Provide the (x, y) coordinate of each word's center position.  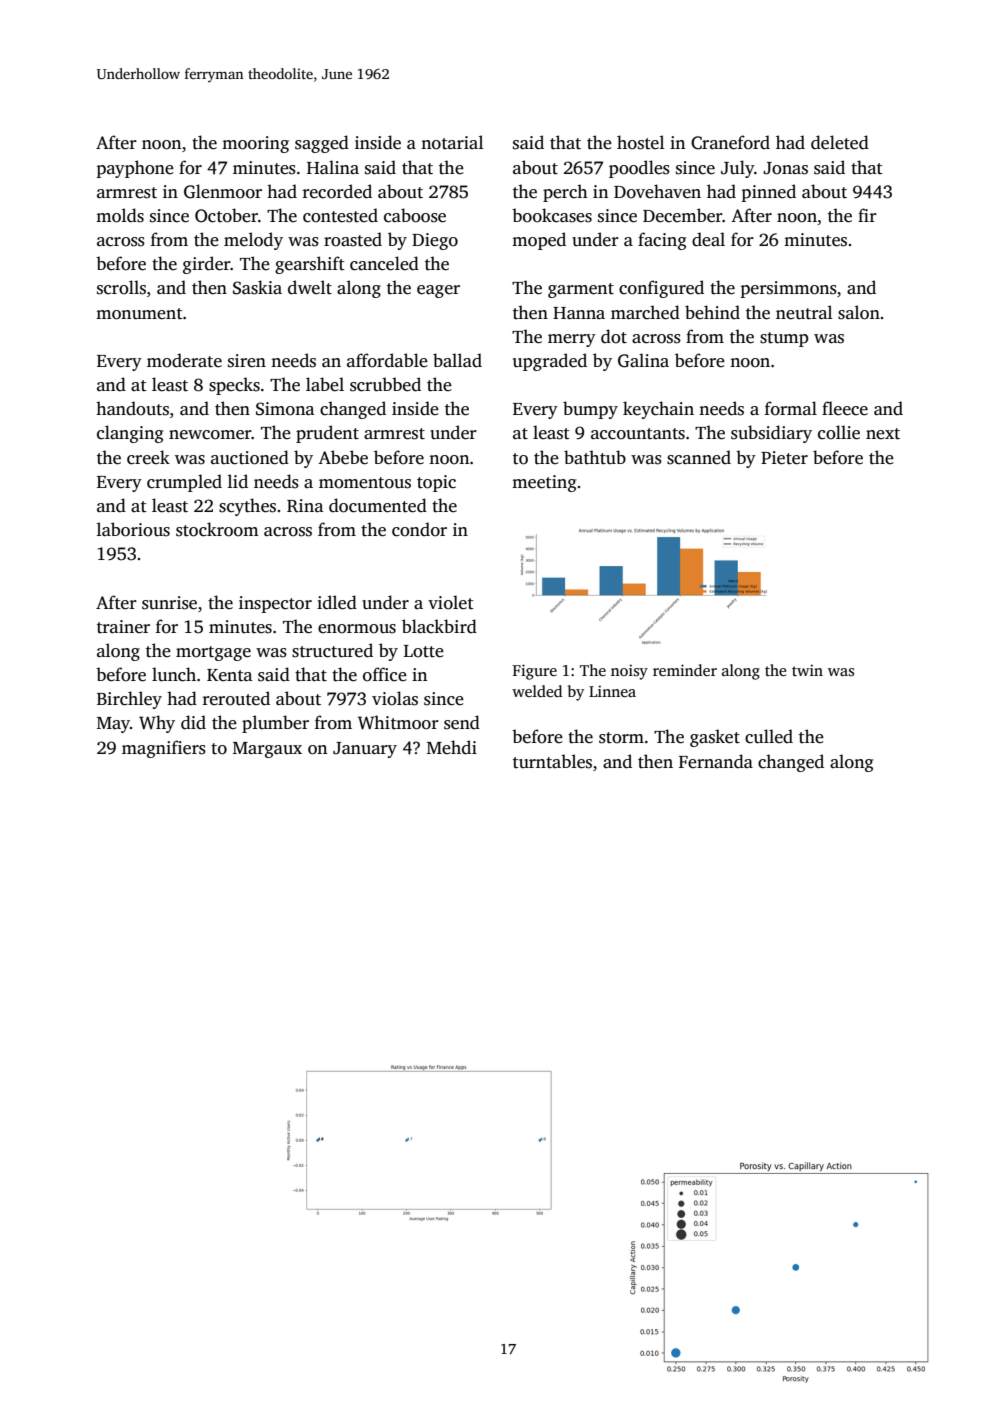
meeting (544, 483)
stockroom (217, 529)
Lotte (424, 651)
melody (253, 241)
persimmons (788, 289)
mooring (255, 144)
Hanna (579, 313)
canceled (384, 263)
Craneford (730, 142)
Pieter (784, 458)
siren (247, 361)
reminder (685, 670)
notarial (452, 142)
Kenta (229, 675)
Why (157, 724)
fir (867, 215)
